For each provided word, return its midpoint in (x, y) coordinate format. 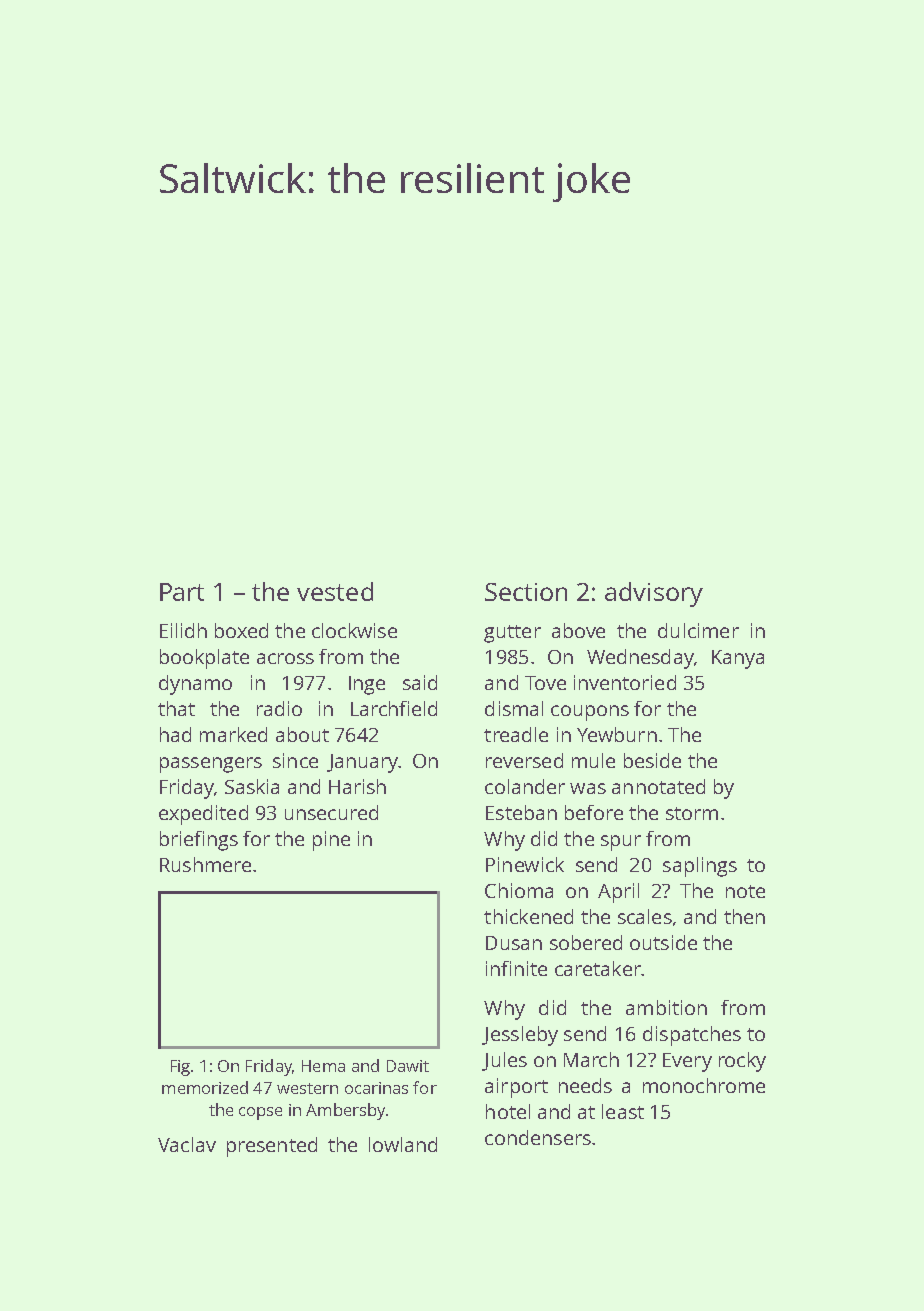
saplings (700, 867)
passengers (211, 765)
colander (525, 786)
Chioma (519, 890)
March (591, 1059)
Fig (180, 1068)
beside (652, 760)
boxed (241, 630)
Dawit (408, 1066)
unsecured (331, 812)
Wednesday (640, 659)
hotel (508, 1111)
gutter (512, 634)
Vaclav (187, 1144)
